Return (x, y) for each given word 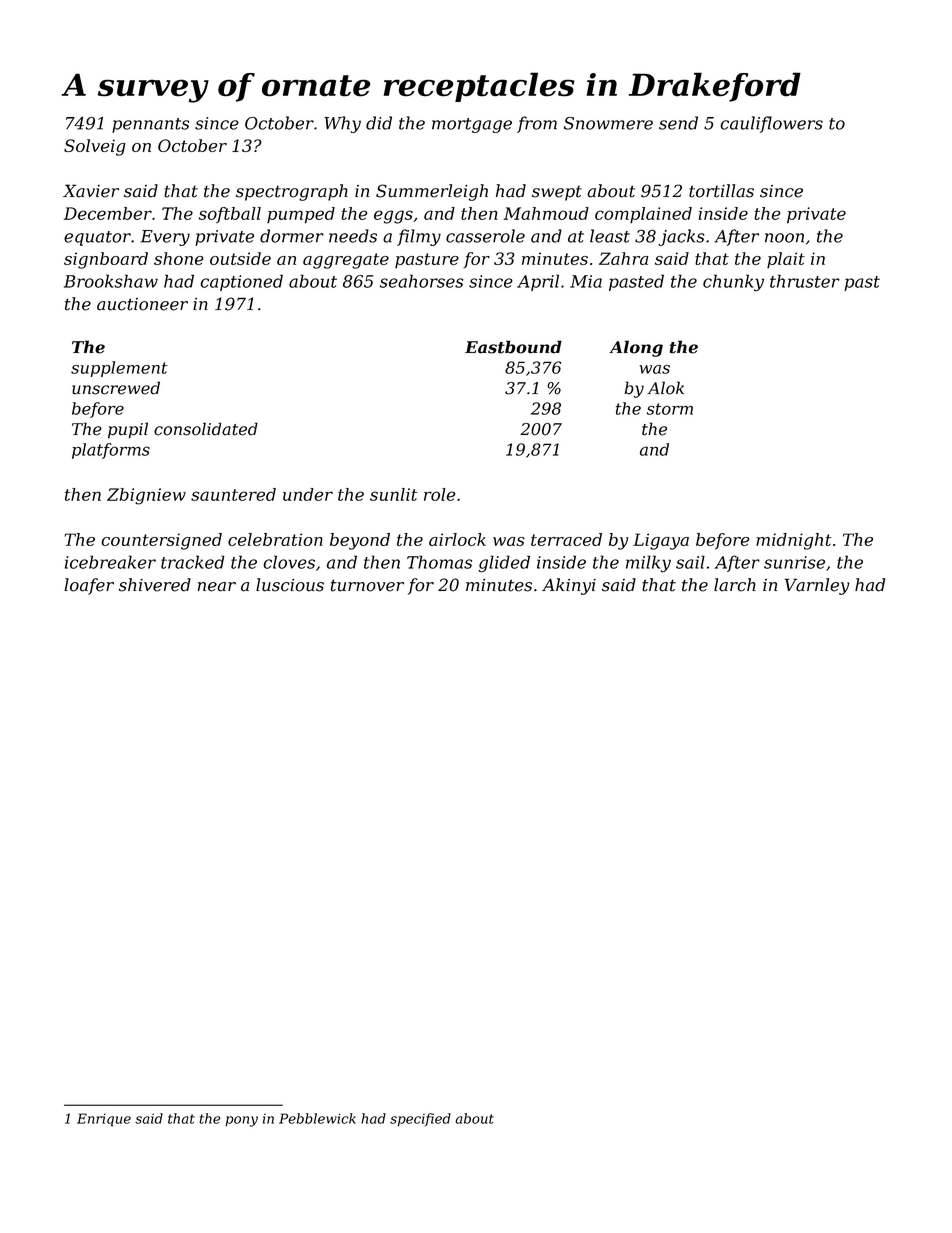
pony (241, 1121)
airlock (457, 539)
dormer (292, 236)
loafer (89, 586)
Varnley (817, 586)
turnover (367, 585)
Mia (586, 281)
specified (420, 1120)
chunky (733, 283)
